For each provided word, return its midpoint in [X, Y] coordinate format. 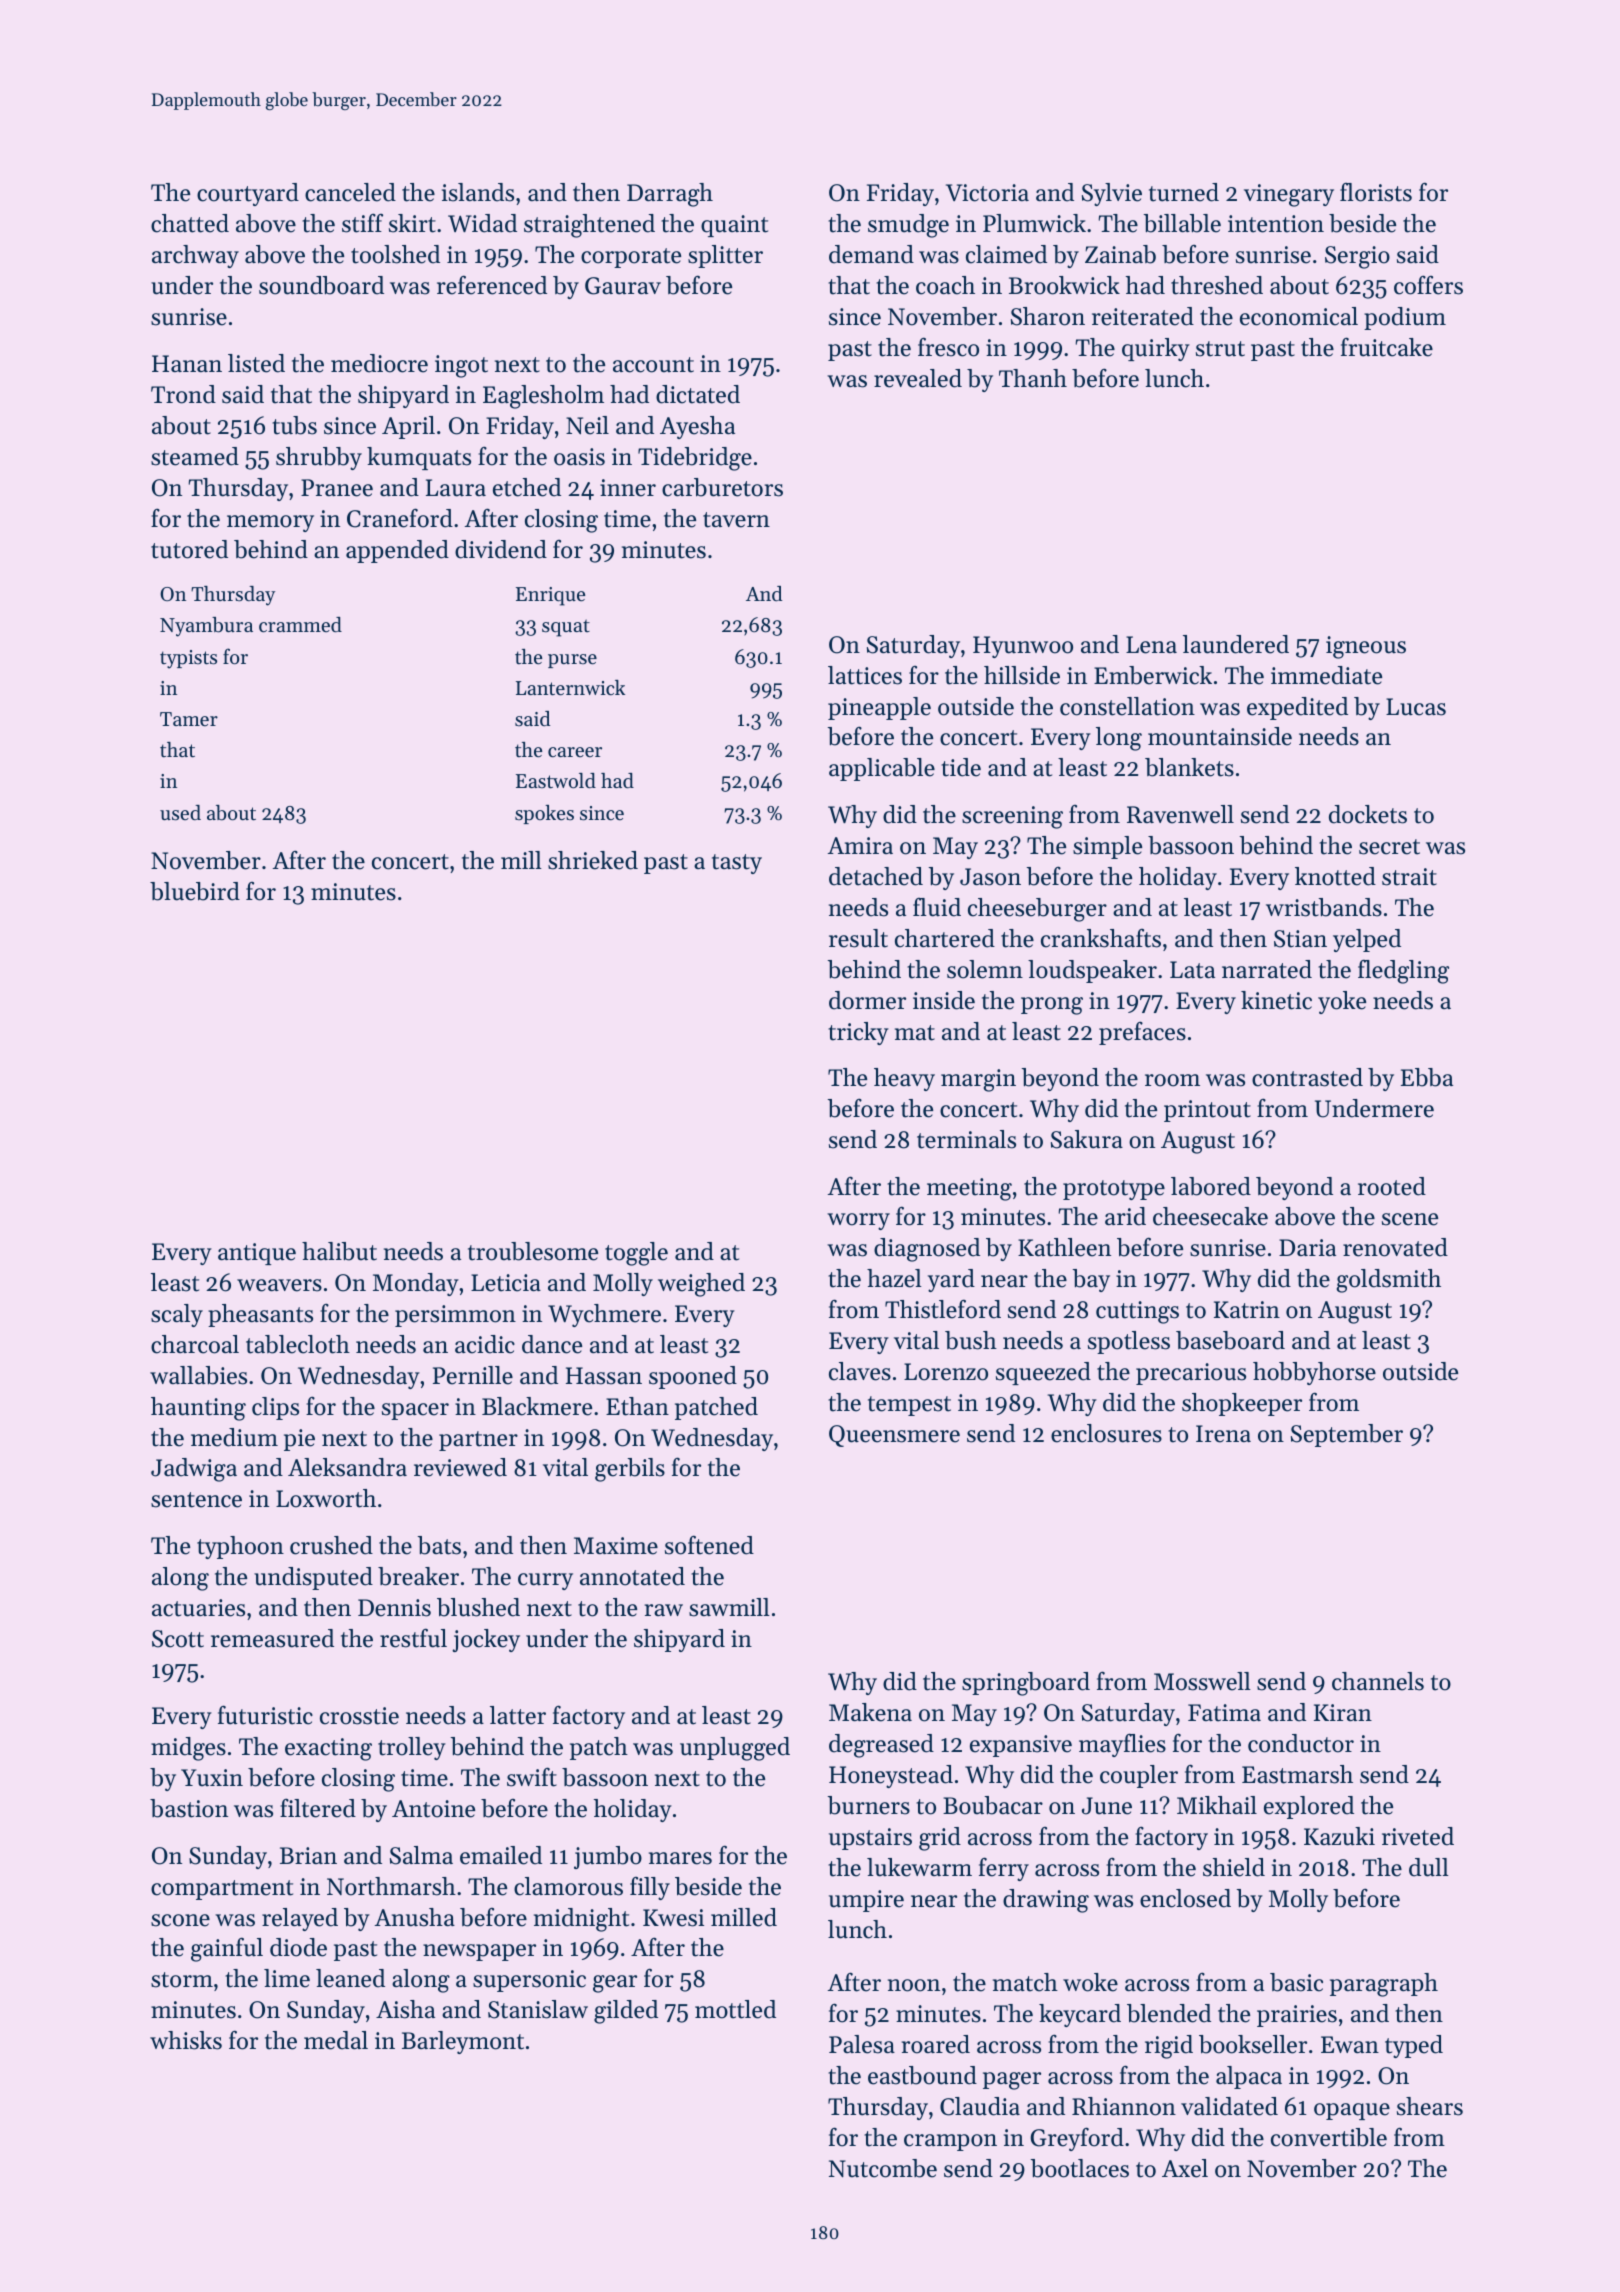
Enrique [550, 596]
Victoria [987, 193]
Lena [1151, 645]
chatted [190, 223]
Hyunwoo [1023, 647]
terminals [966, 1139]
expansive [1021, 1746]
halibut [339, 1251]
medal [336, 2040]
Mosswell [1202, 1681]
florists [1376, 192]
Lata [1192, 970]
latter [518, 1715]
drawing [1046, 1901]
